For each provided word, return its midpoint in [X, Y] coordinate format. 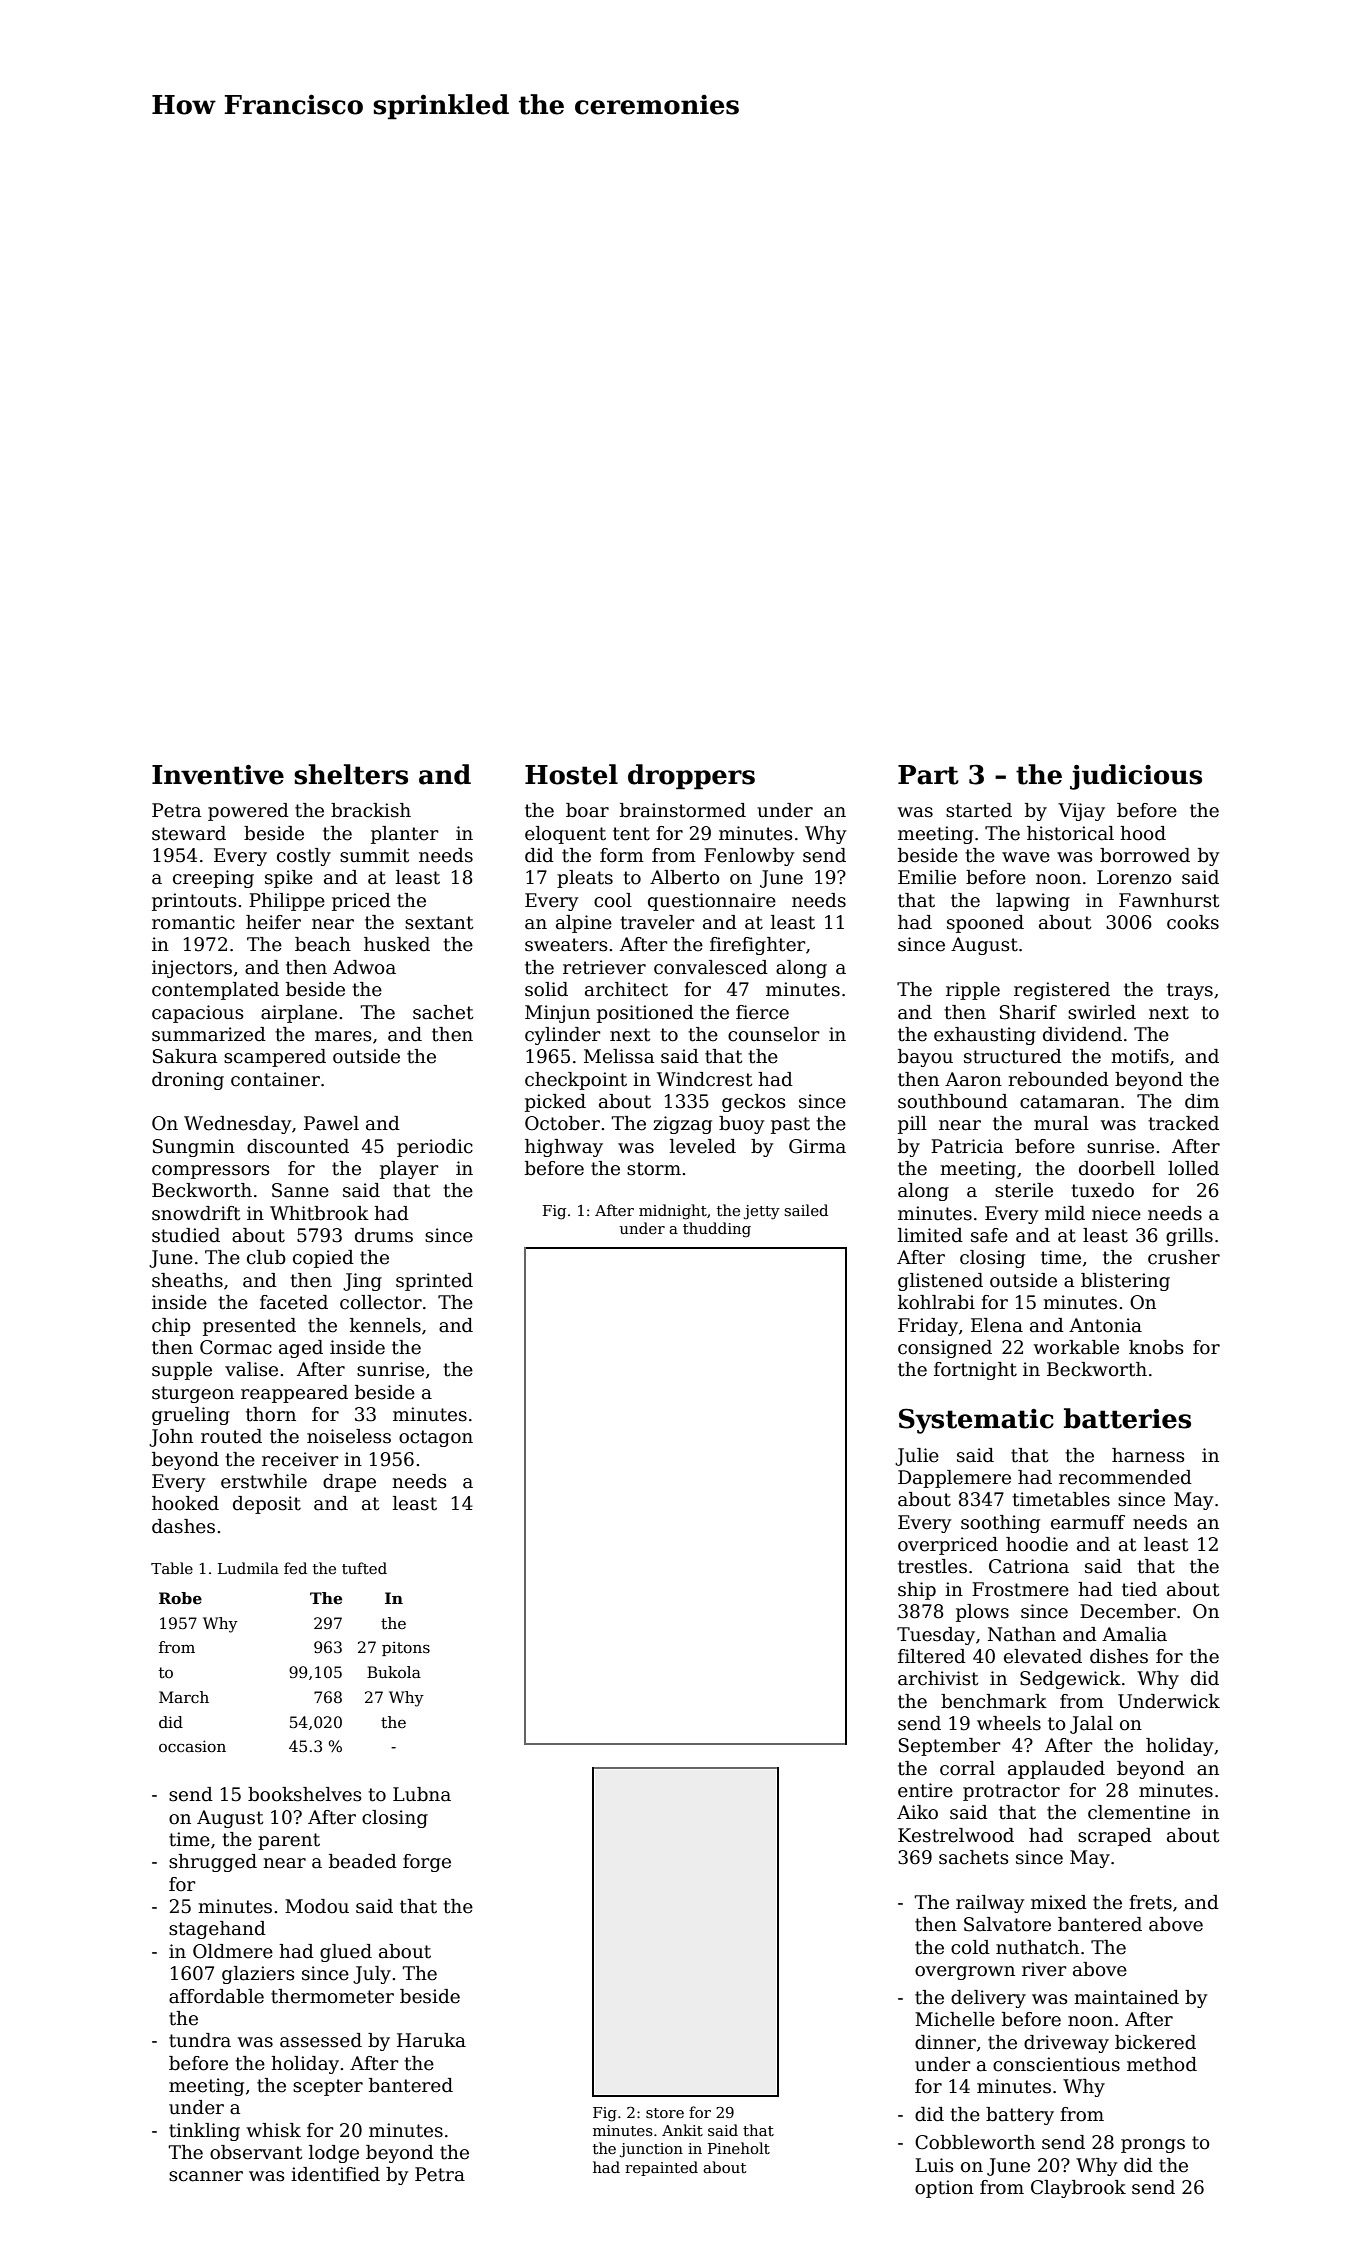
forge [427, 1863]
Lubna [422, 1794]
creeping [213, 879]
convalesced [711, 967]
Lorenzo [1134, 877]
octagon [436, 1438]
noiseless [349, 1436]
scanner [206, 2176]
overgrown [965, 1973]
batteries [1127, 1418]
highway [564, 1148]
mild [1065, 1213]
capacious [198, 1014]
